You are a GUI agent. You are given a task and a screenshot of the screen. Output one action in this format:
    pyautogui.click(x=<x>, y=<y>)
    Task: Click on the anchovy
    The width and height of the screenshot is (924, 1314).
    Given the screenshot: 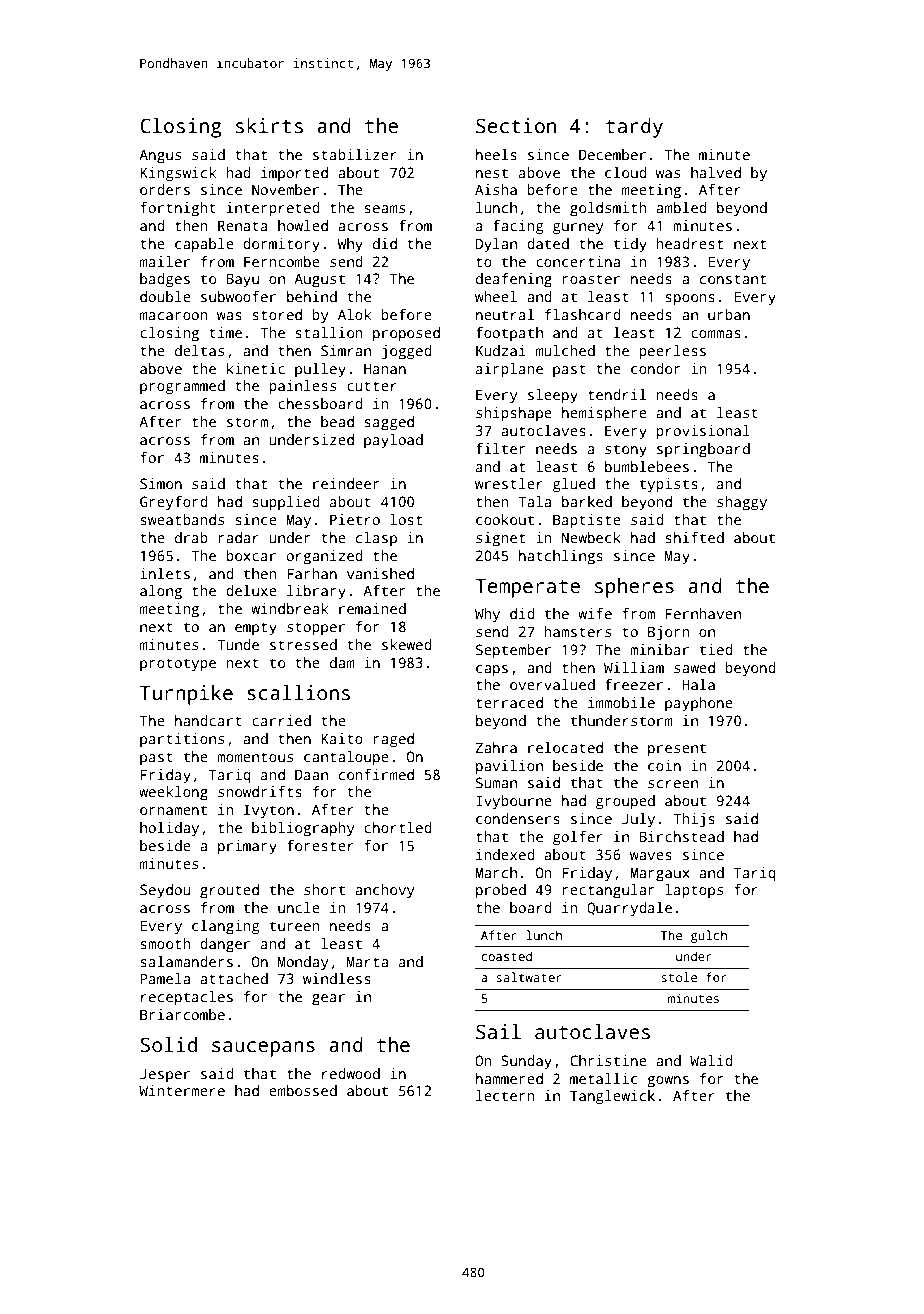 What is the action you would take?
    pyautogui.click(x=384, y=891)
